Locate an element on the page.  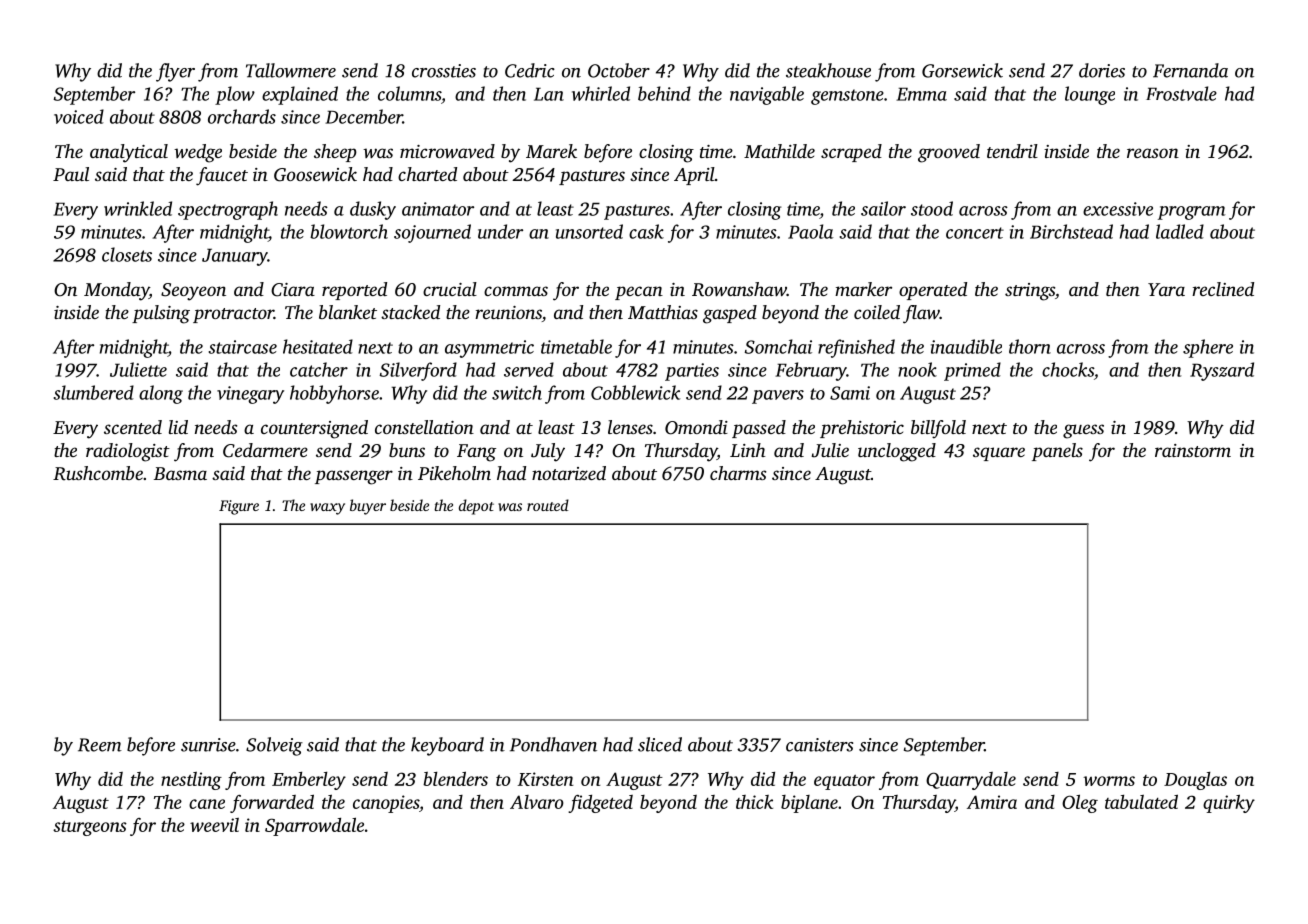
Sparrowdale is located at coordinates (314, 827).
